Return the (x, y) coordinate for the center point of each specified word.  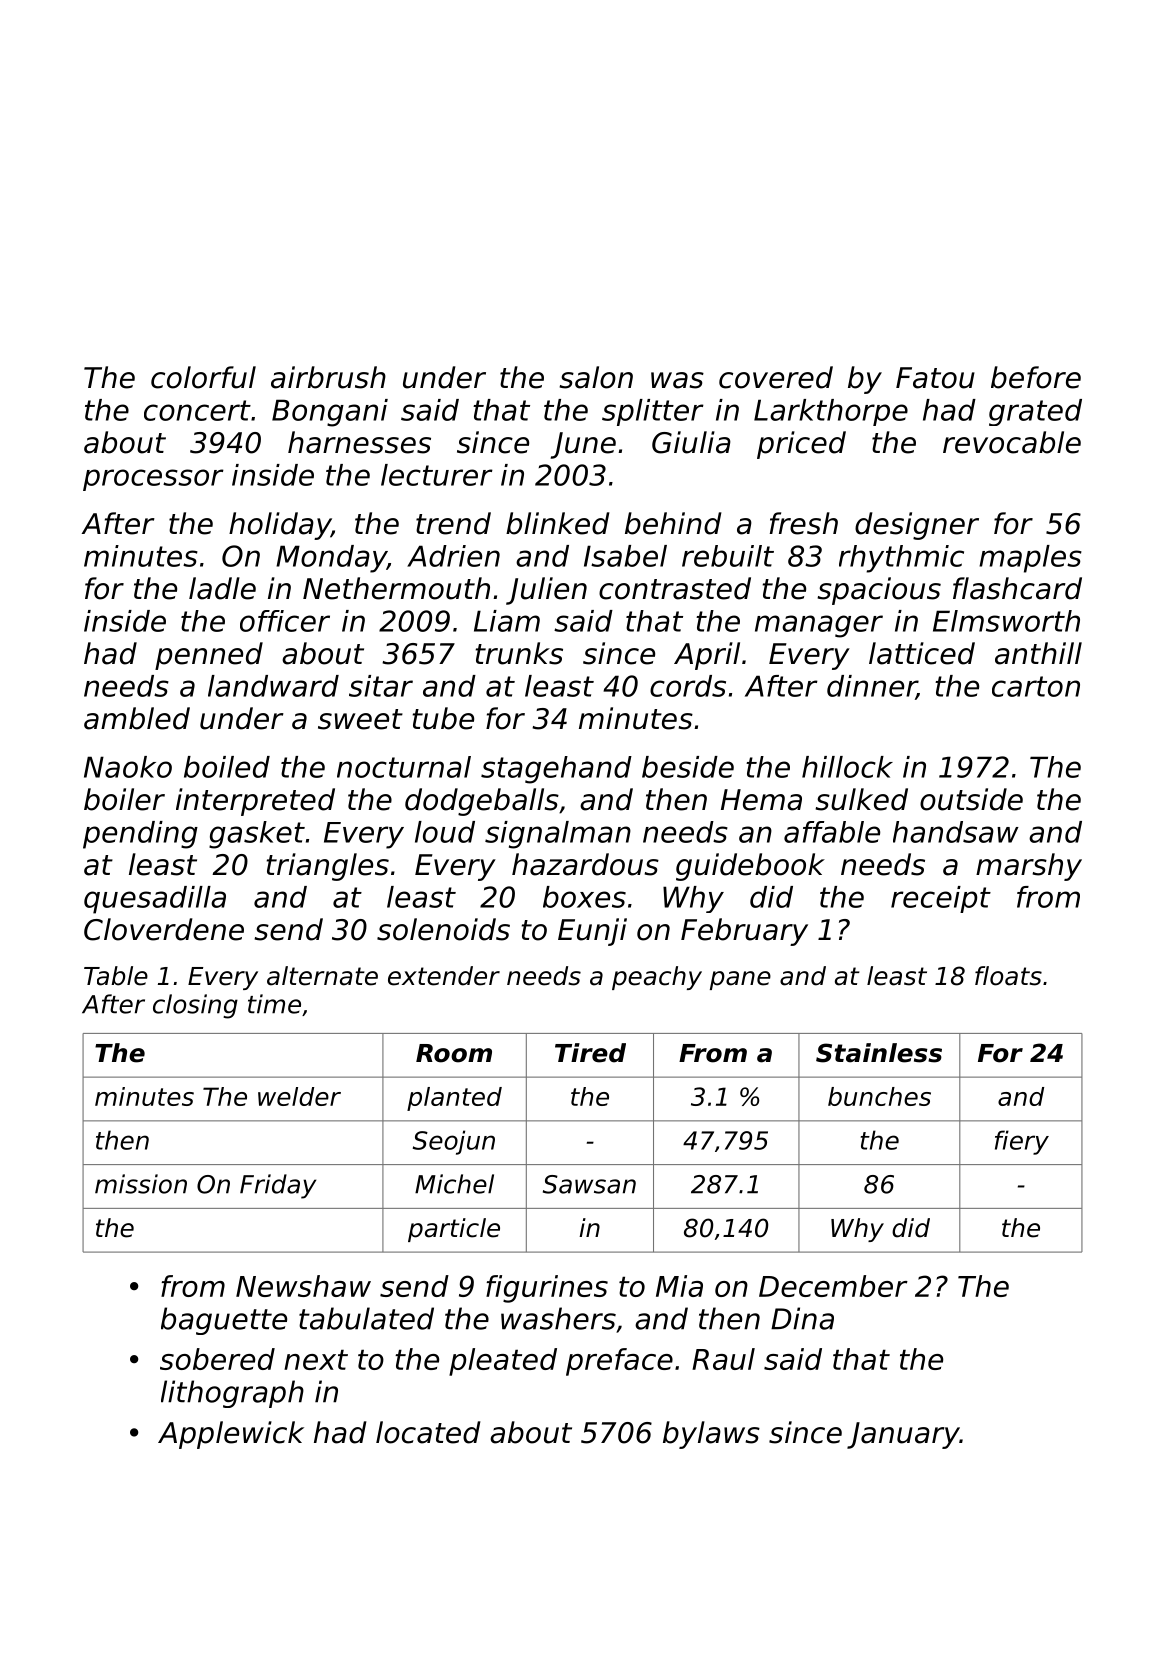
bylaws (711, 1435)
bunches (879, 1096)
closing (195, 1006)
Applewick (231, 1435)
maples (1030, 559)
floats (1008, 976)
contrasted (675, 588)
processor (153, 480)
